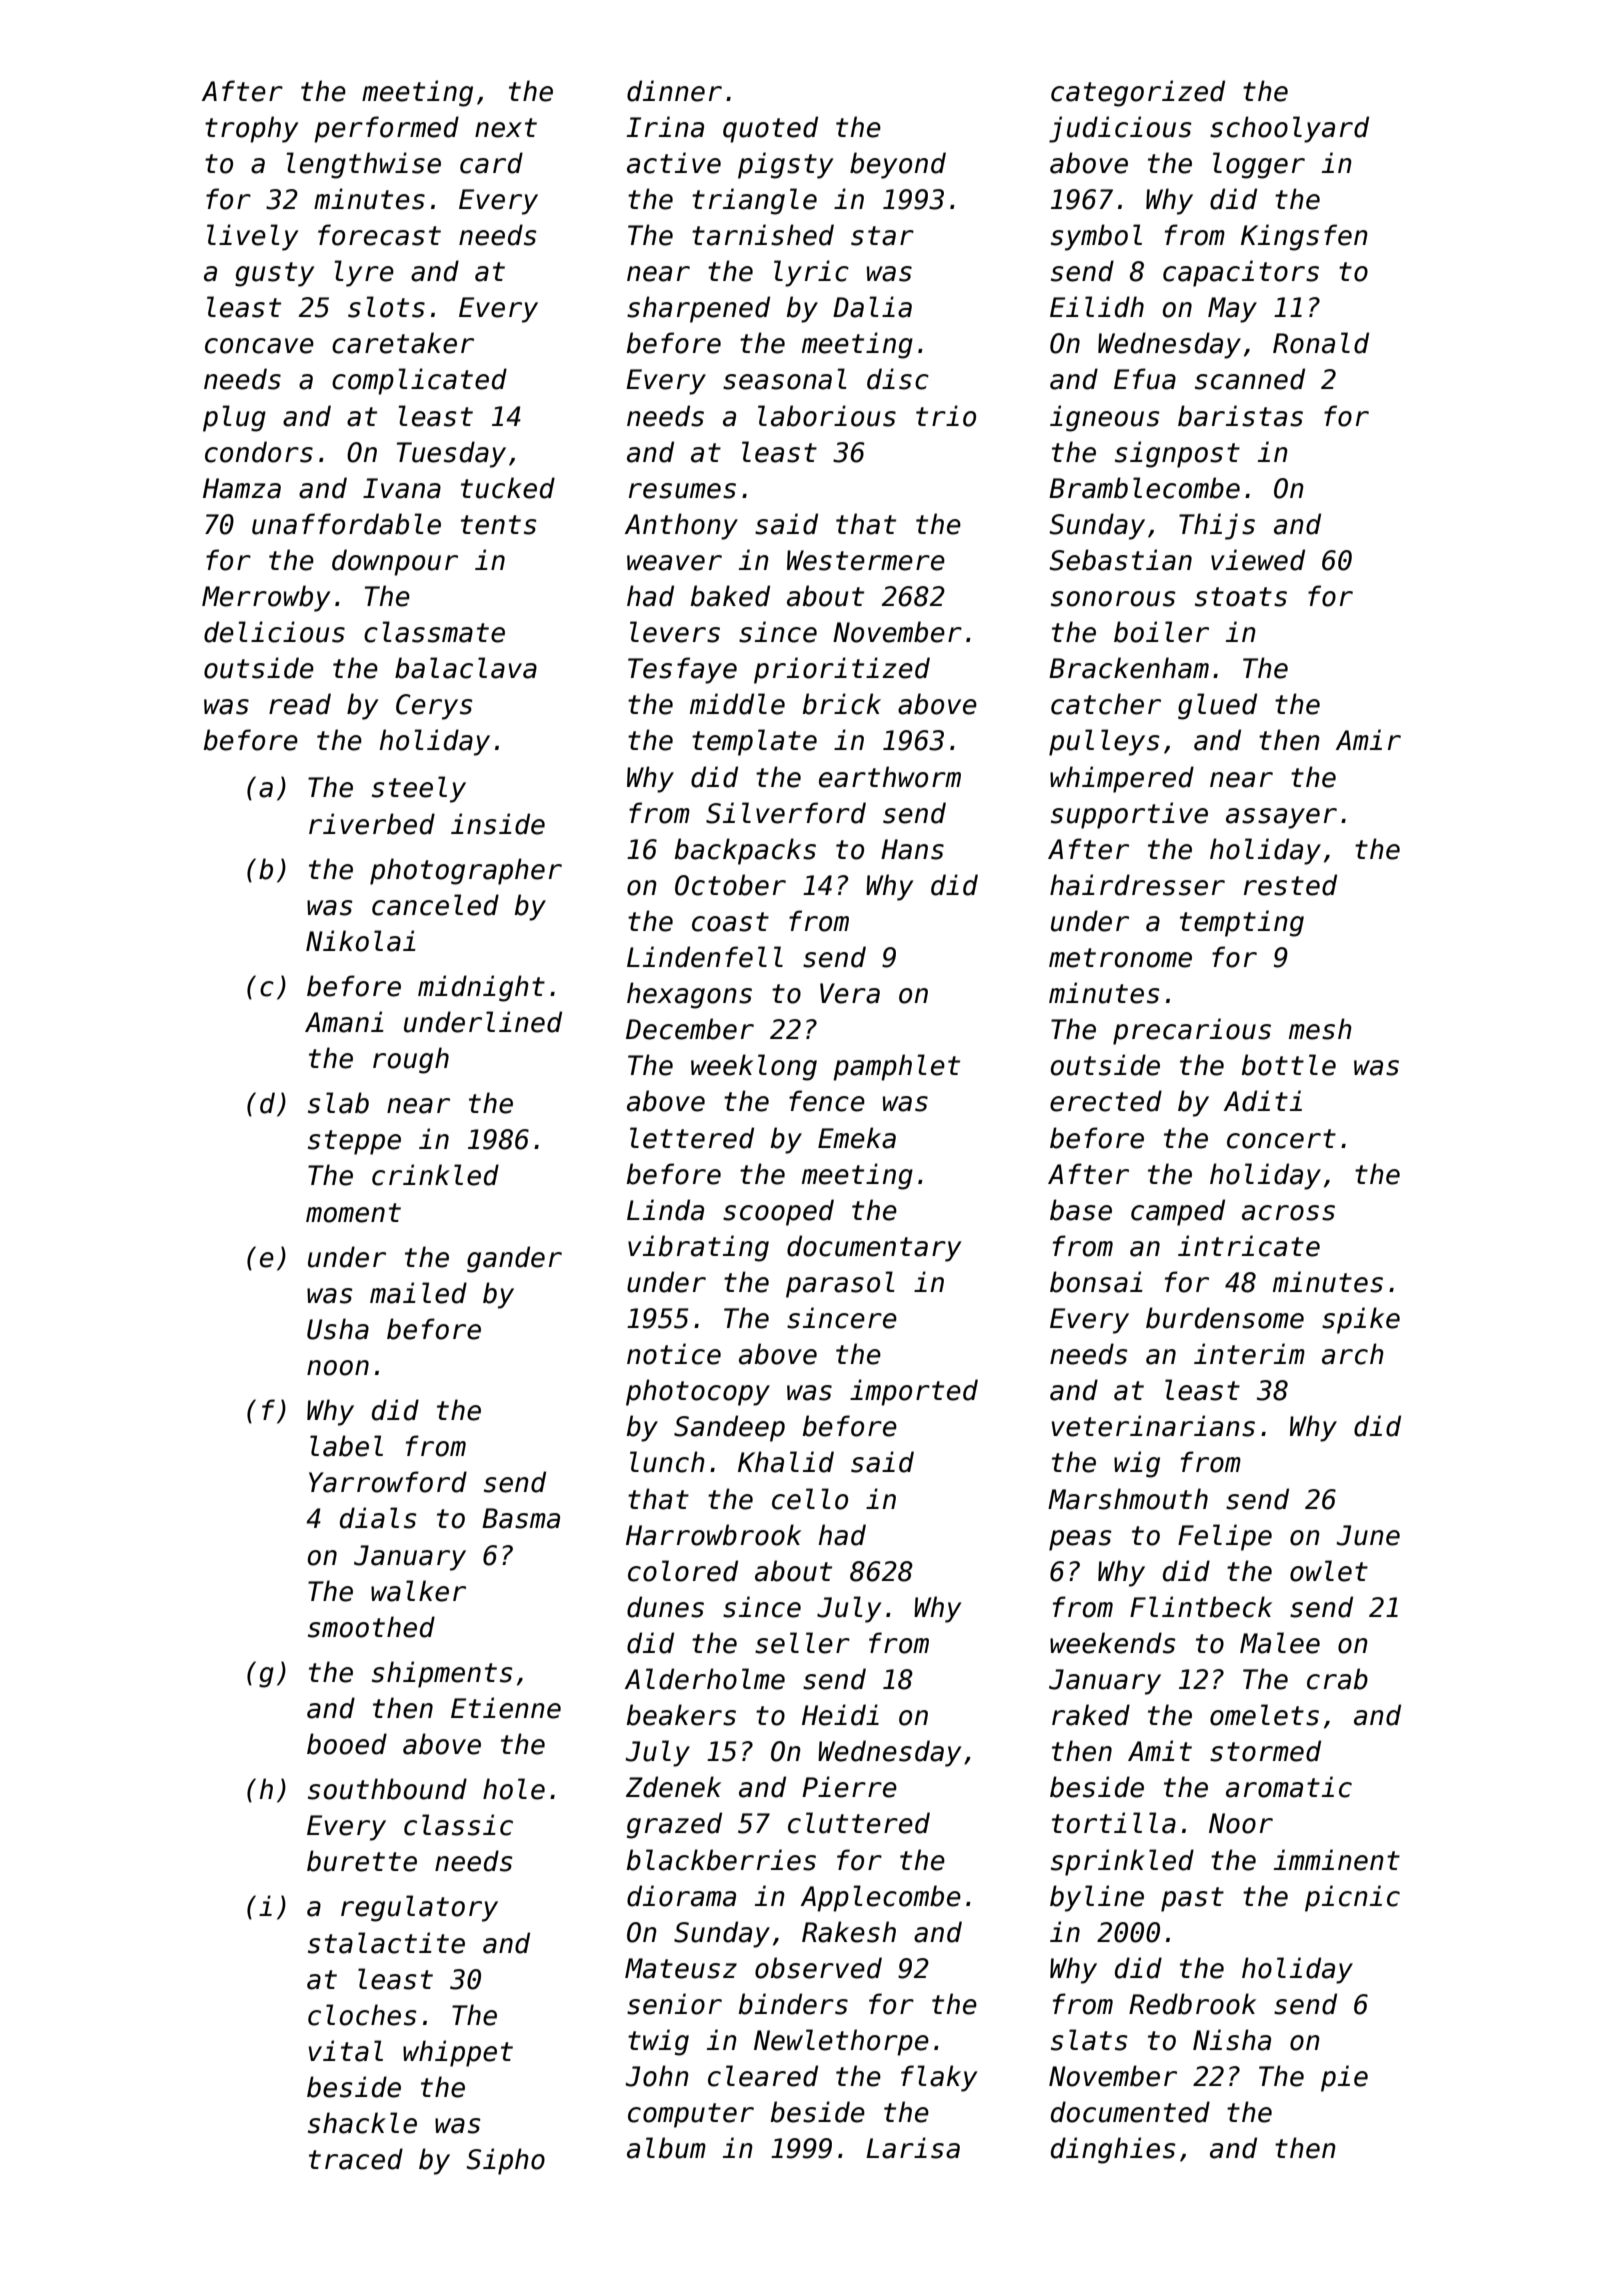 The height and width of the document is (2292, 1620). Describe the element at coordinates (259, 346) in the document. I see `concave` at that location.
